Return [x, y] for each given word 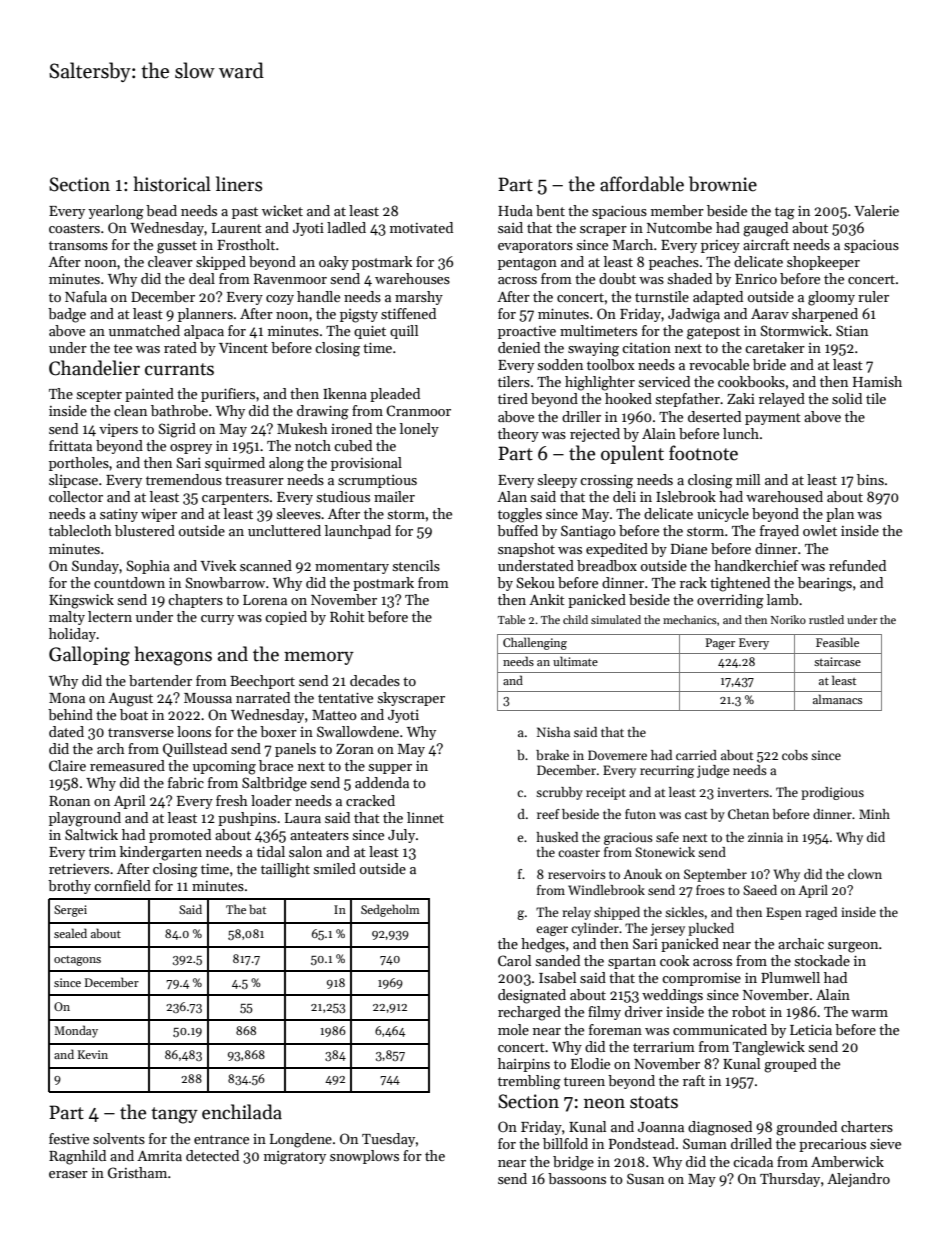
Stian [852, 330]
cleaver [170, 261]
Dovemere [617, 755]
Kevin [93, 1054]
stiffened [408, 313]
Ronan [69, 801]
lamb [782, 599]
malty [67, 618]
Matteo [334, 715]
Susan [645, 1178]
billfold [565, 1143]
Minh [874, 814]
